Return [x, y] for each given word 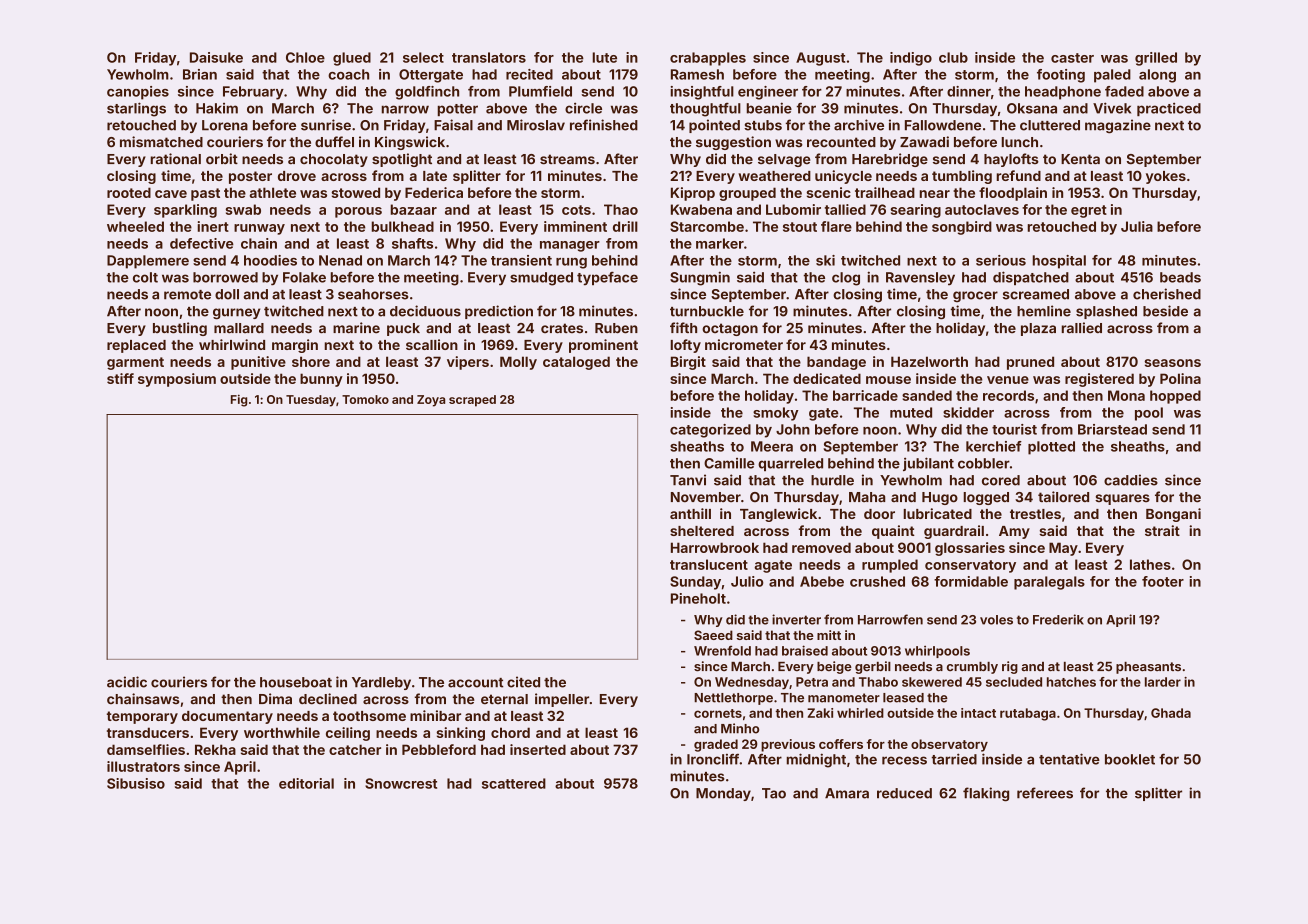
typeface [607, 279]
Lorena [225, 125]
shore [311, 361]
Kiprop [693, 194]
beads [1180, 277]
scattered [514, 783]
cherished [1167, 294]
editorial [306, 783]
